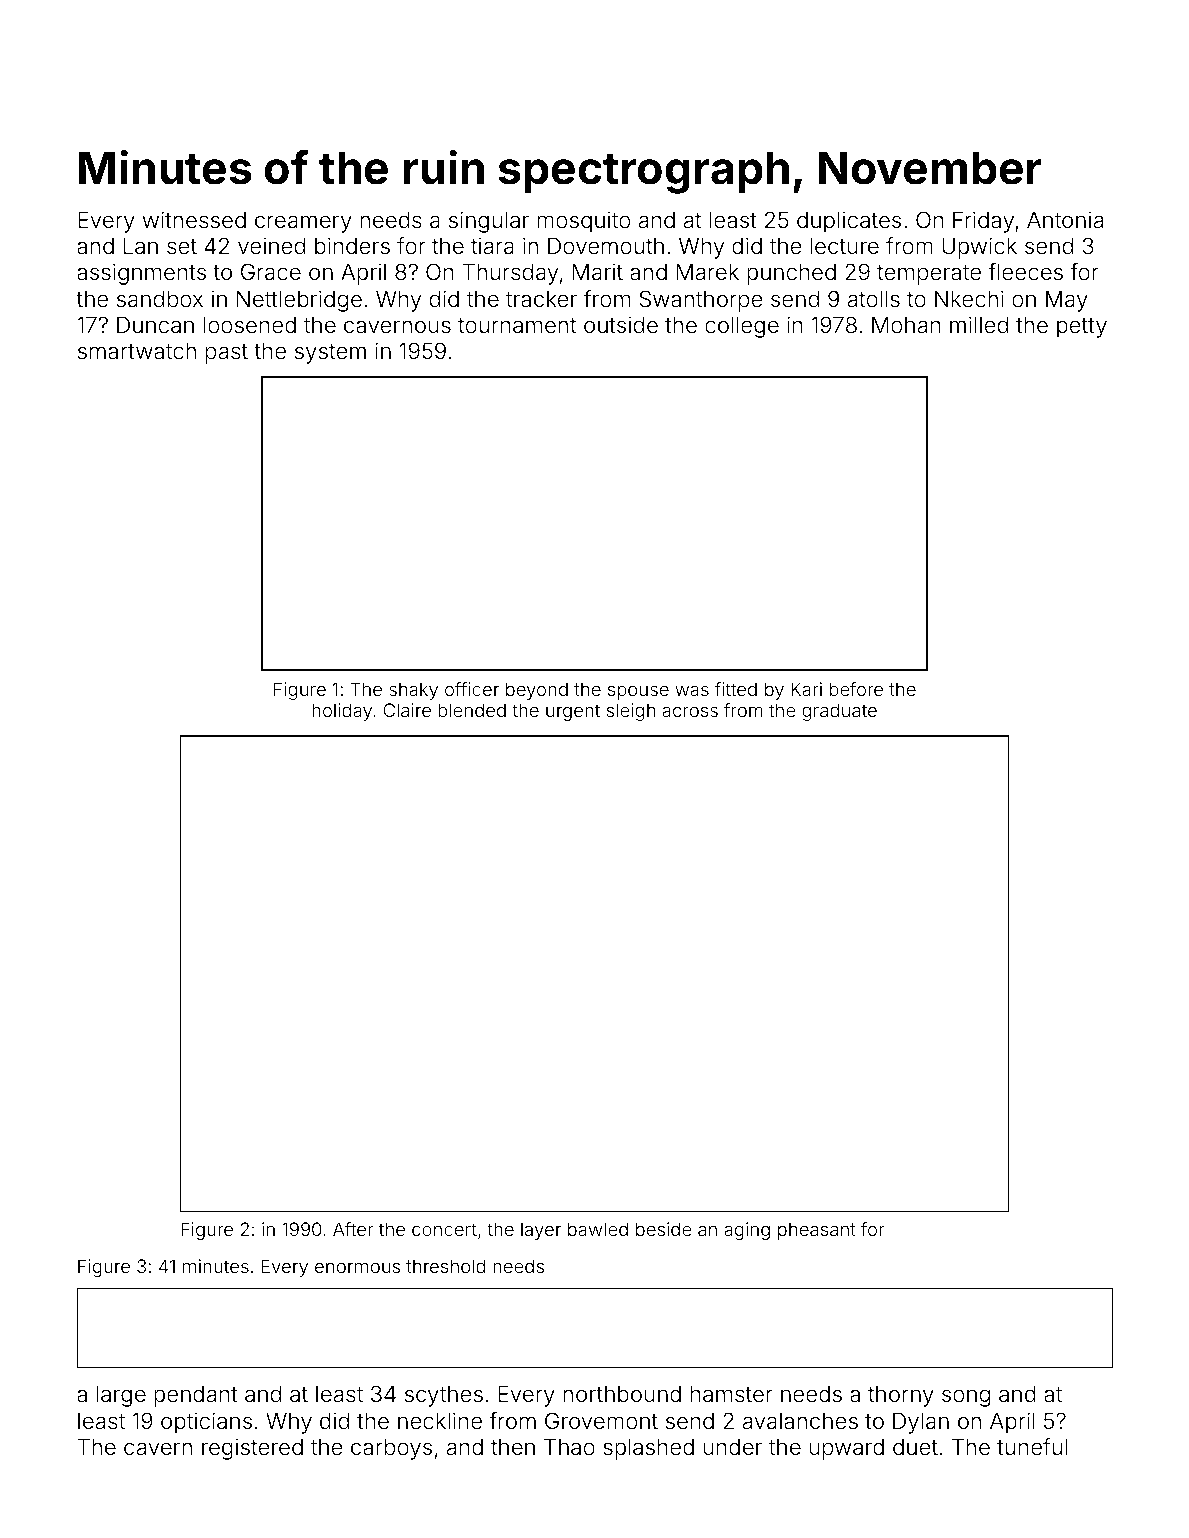 This screenshot has height=1538, width=1189. Describe the element at coordinates (573, 712) in the screenshot. I see `urgent` at that location.
